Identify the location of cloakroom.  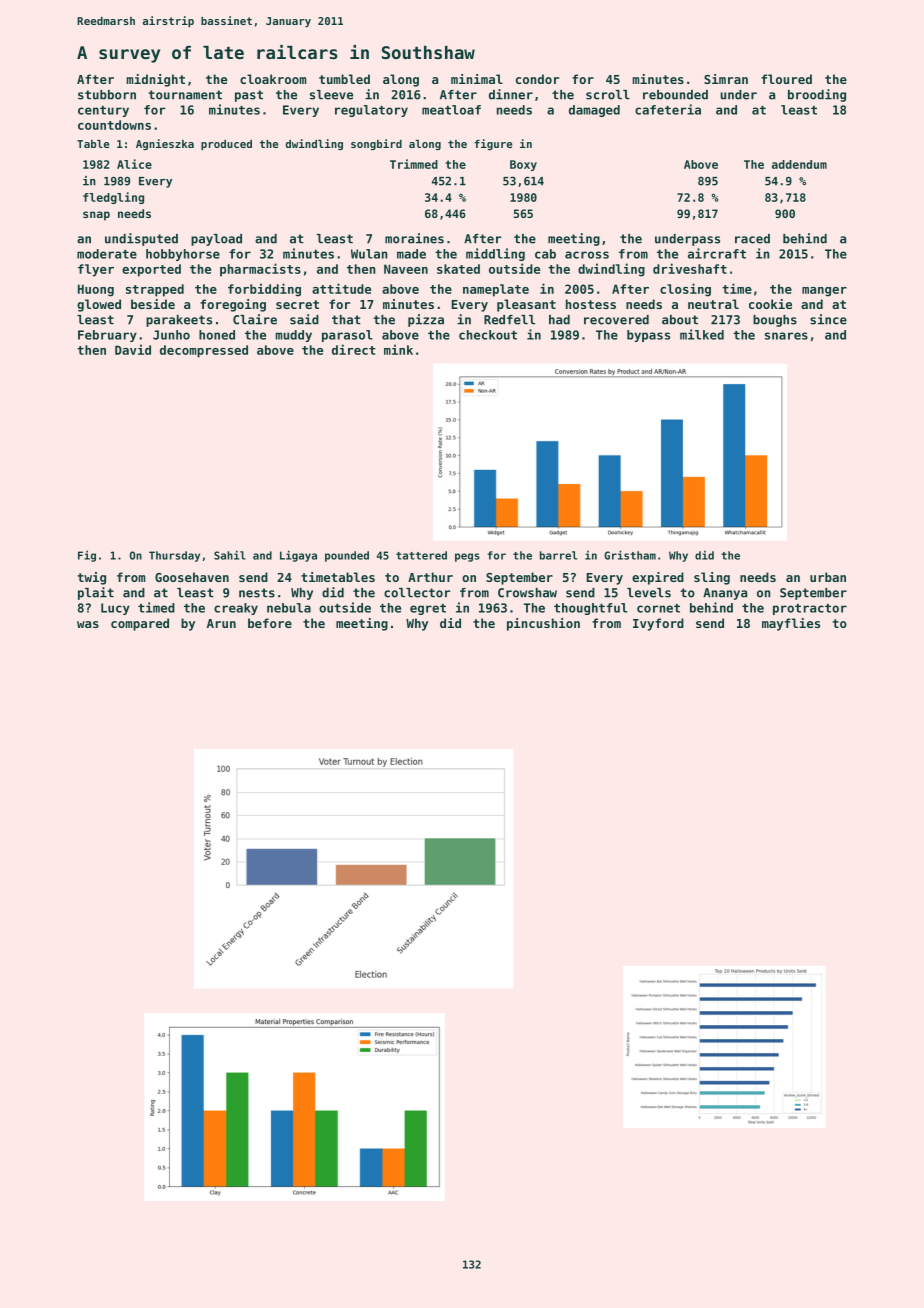
(273, 79).
